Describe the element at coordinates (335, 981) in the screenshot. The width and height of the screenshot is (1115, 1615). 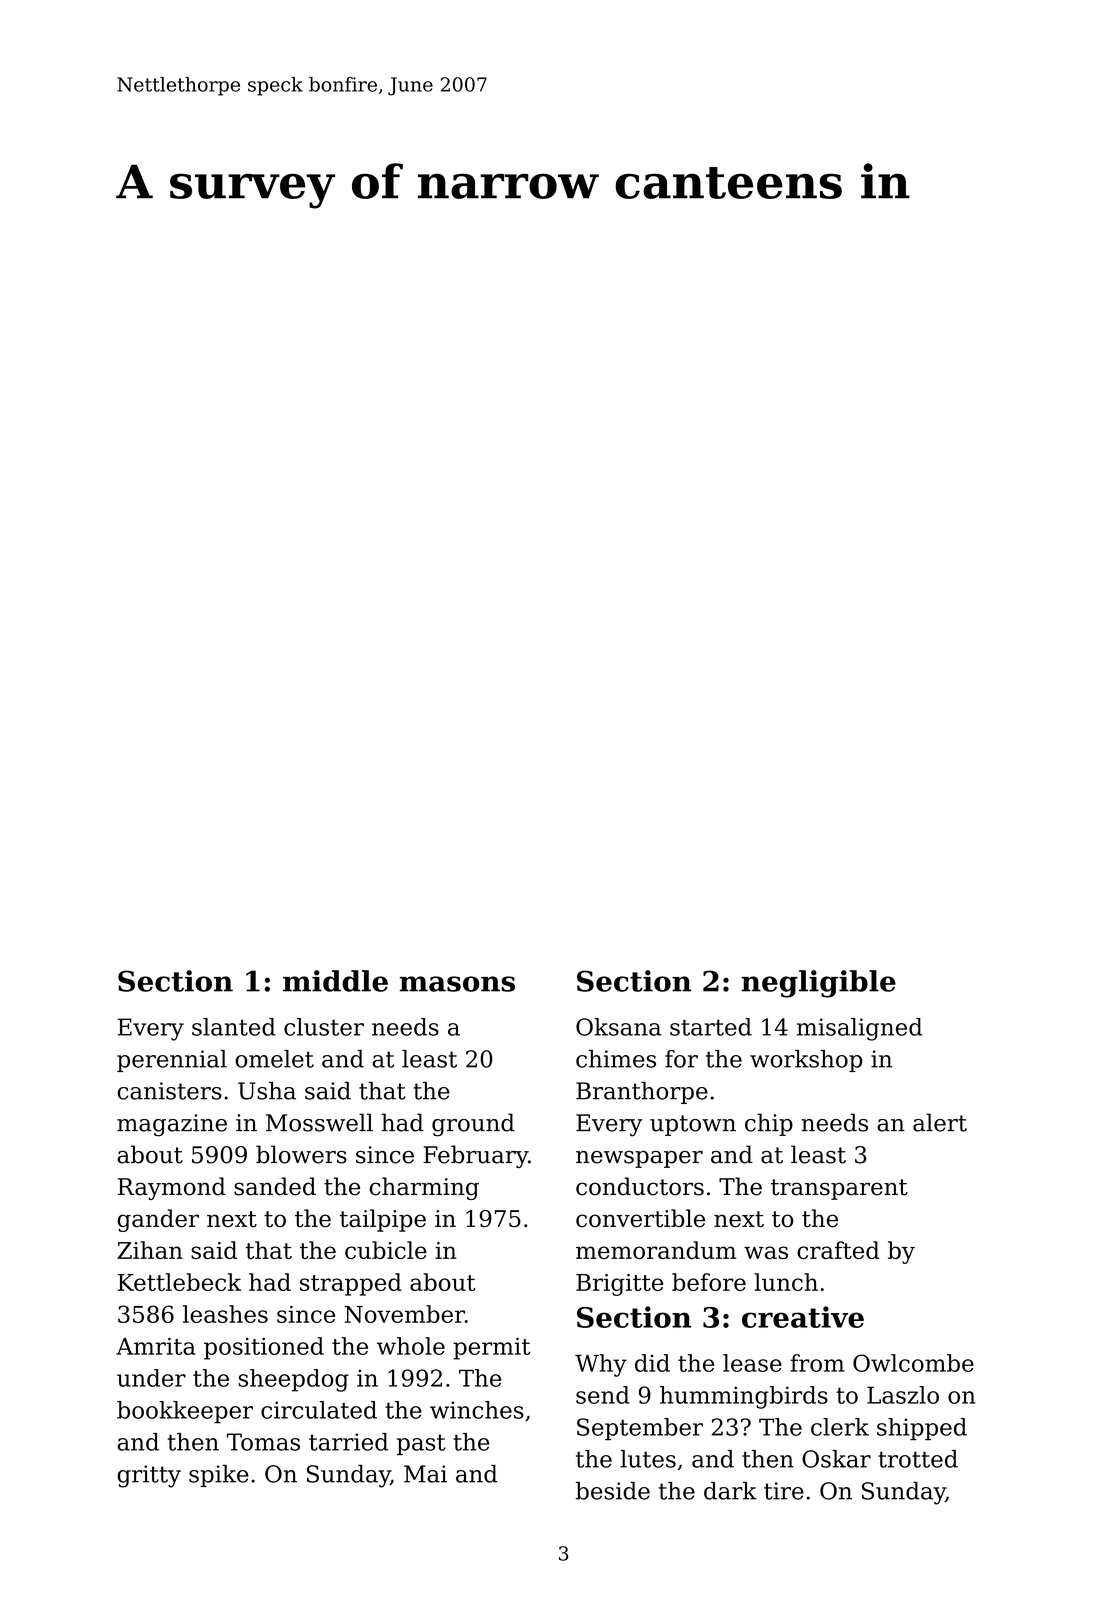
I see `middle` at that location.
